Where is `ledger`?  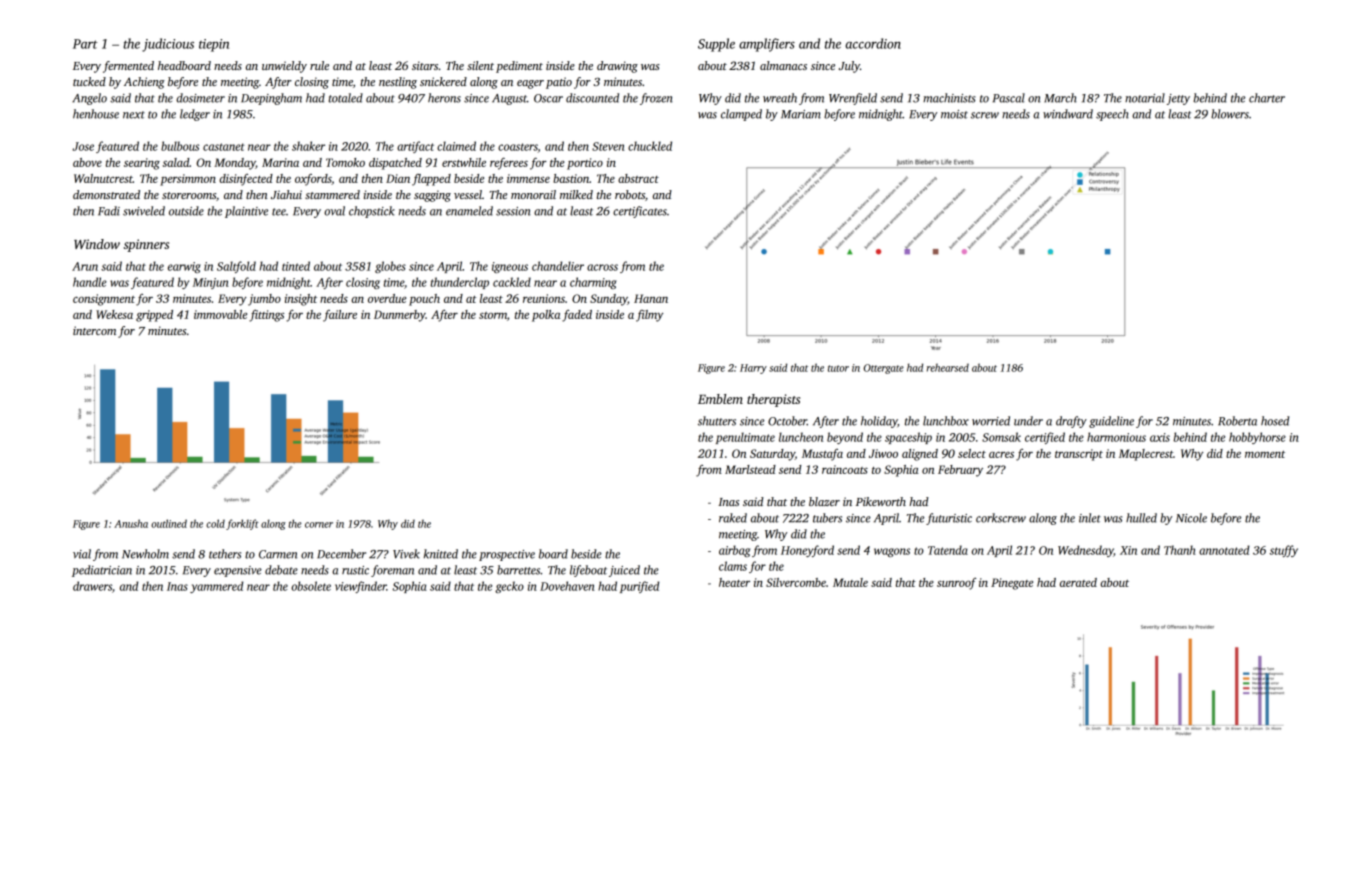
ledger is located at coordinates (195, 115).
